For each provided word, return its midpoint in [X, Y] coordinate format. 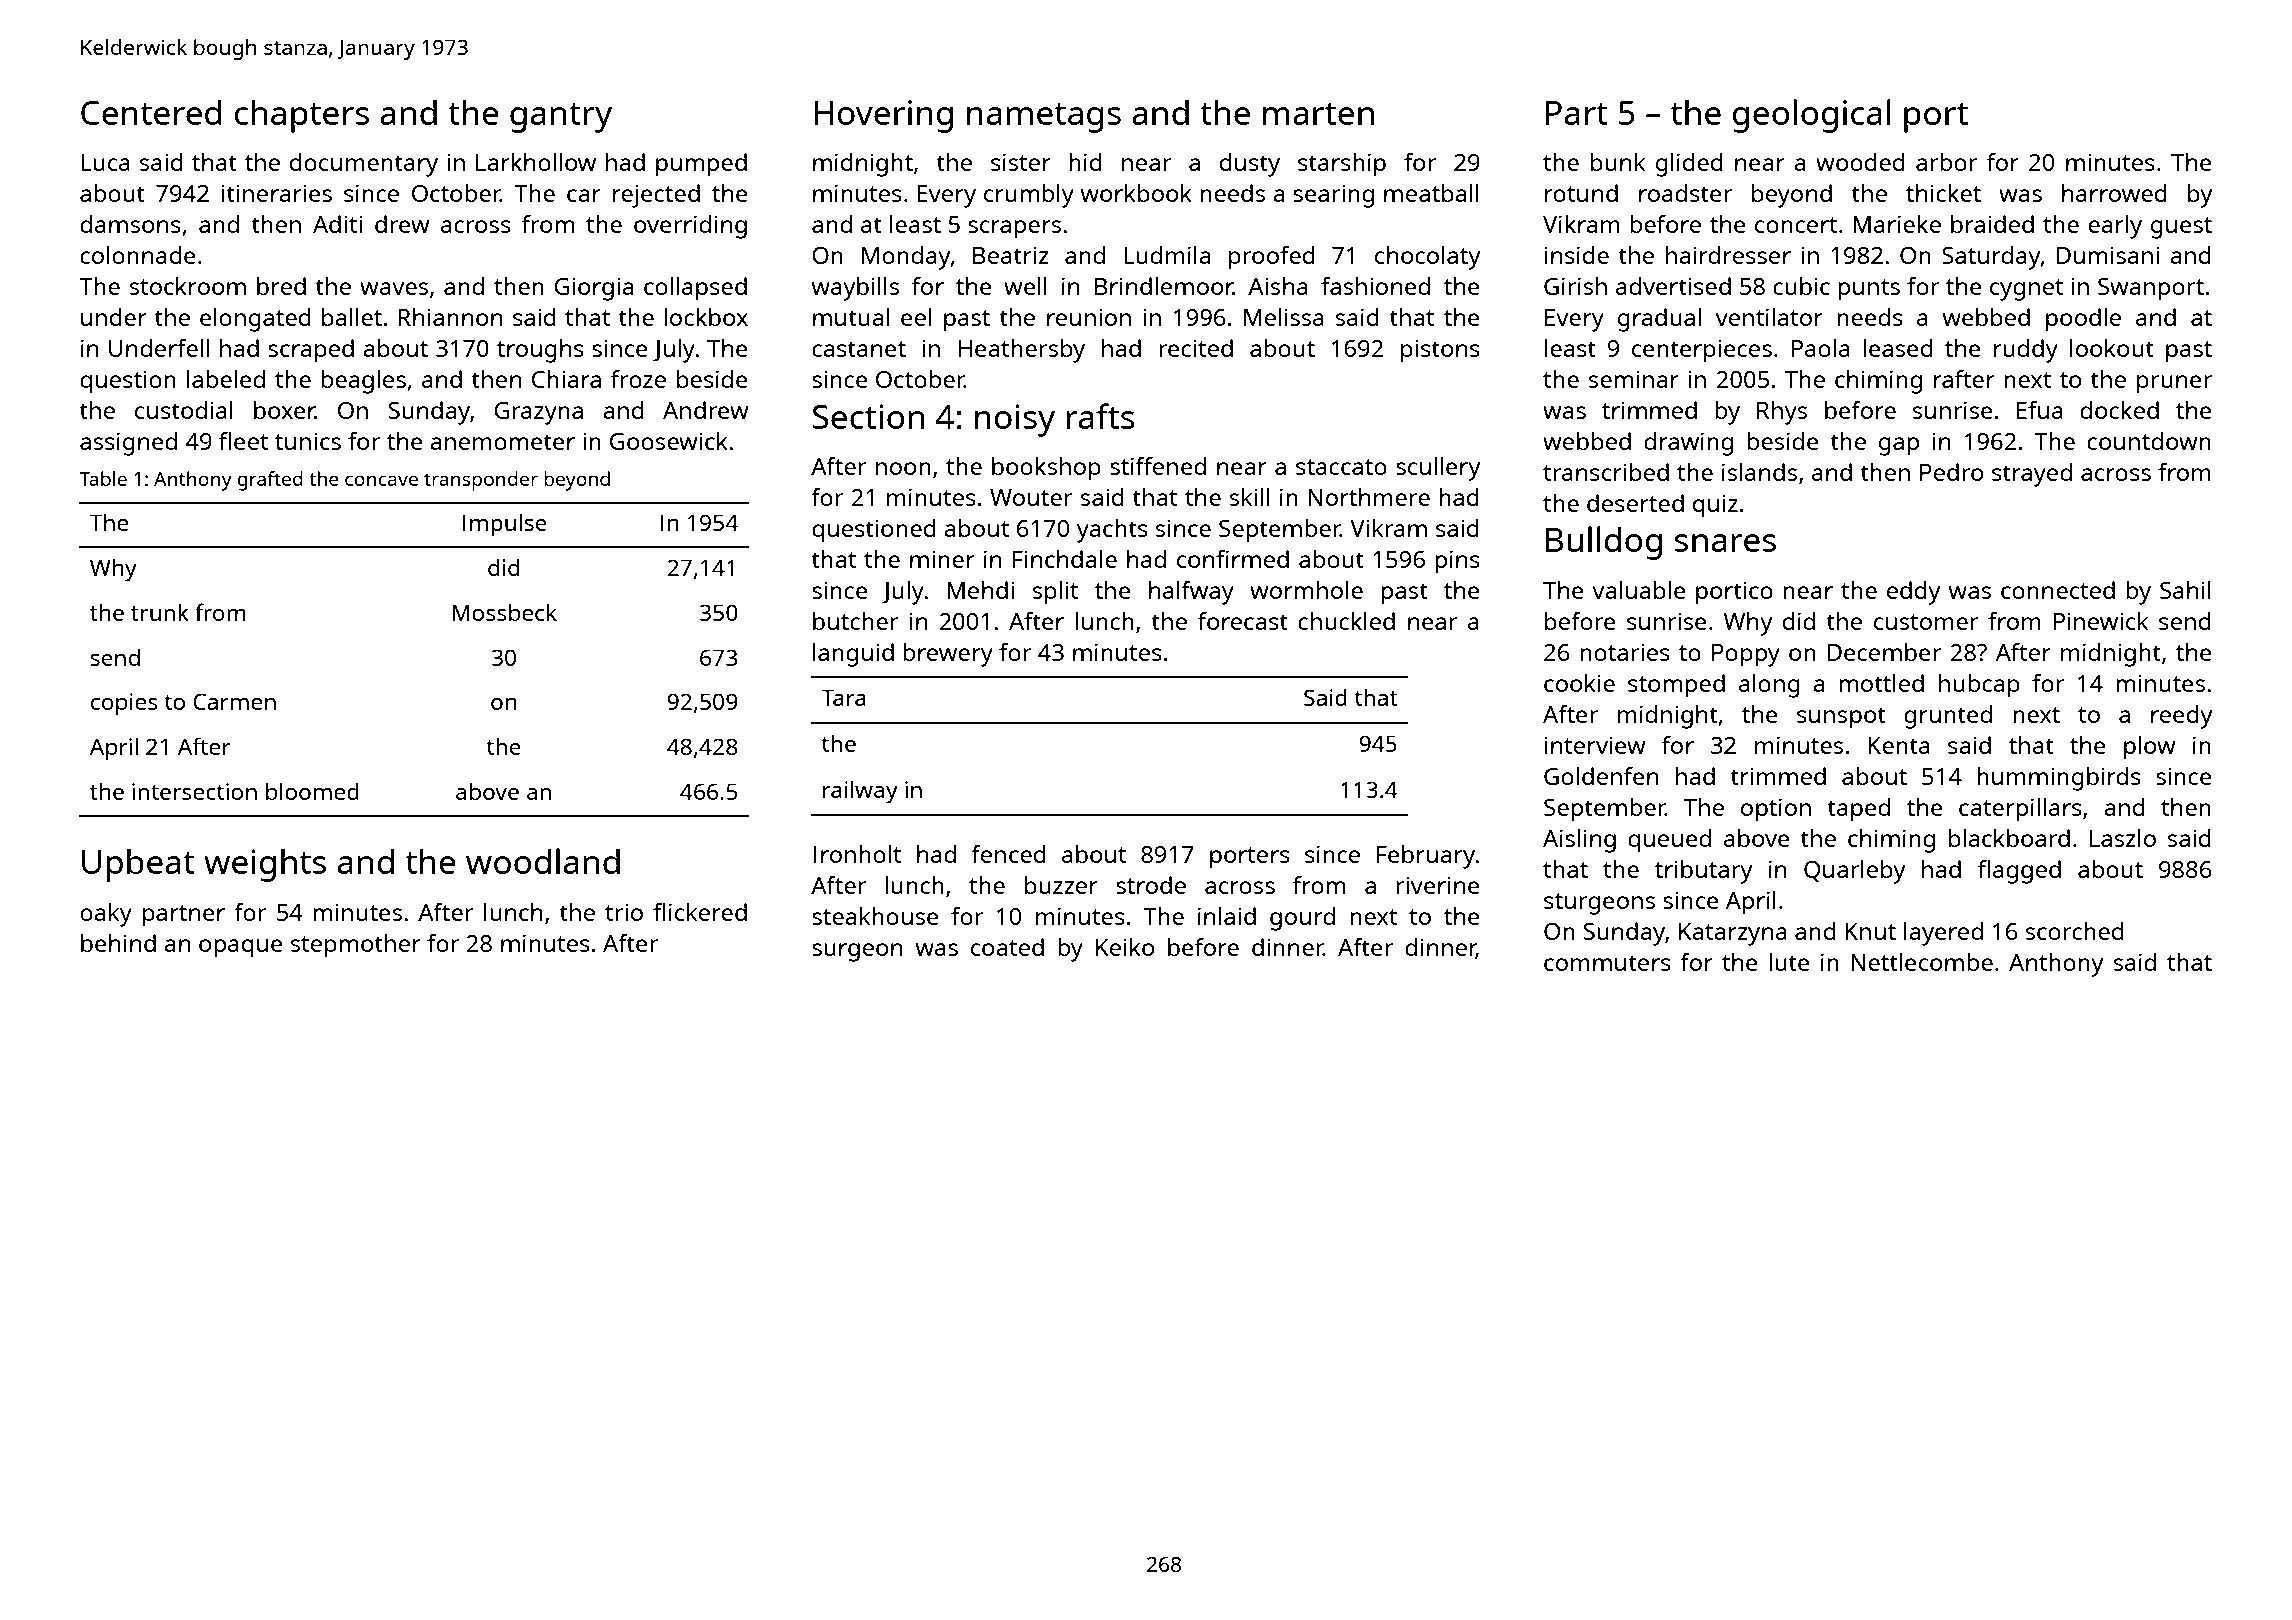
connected [2058, 590]
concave [381, 480]
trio [624, 912]
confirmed [1233, 559]
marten [1318, 114]
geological [1811, 116]
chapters [302, 116]
